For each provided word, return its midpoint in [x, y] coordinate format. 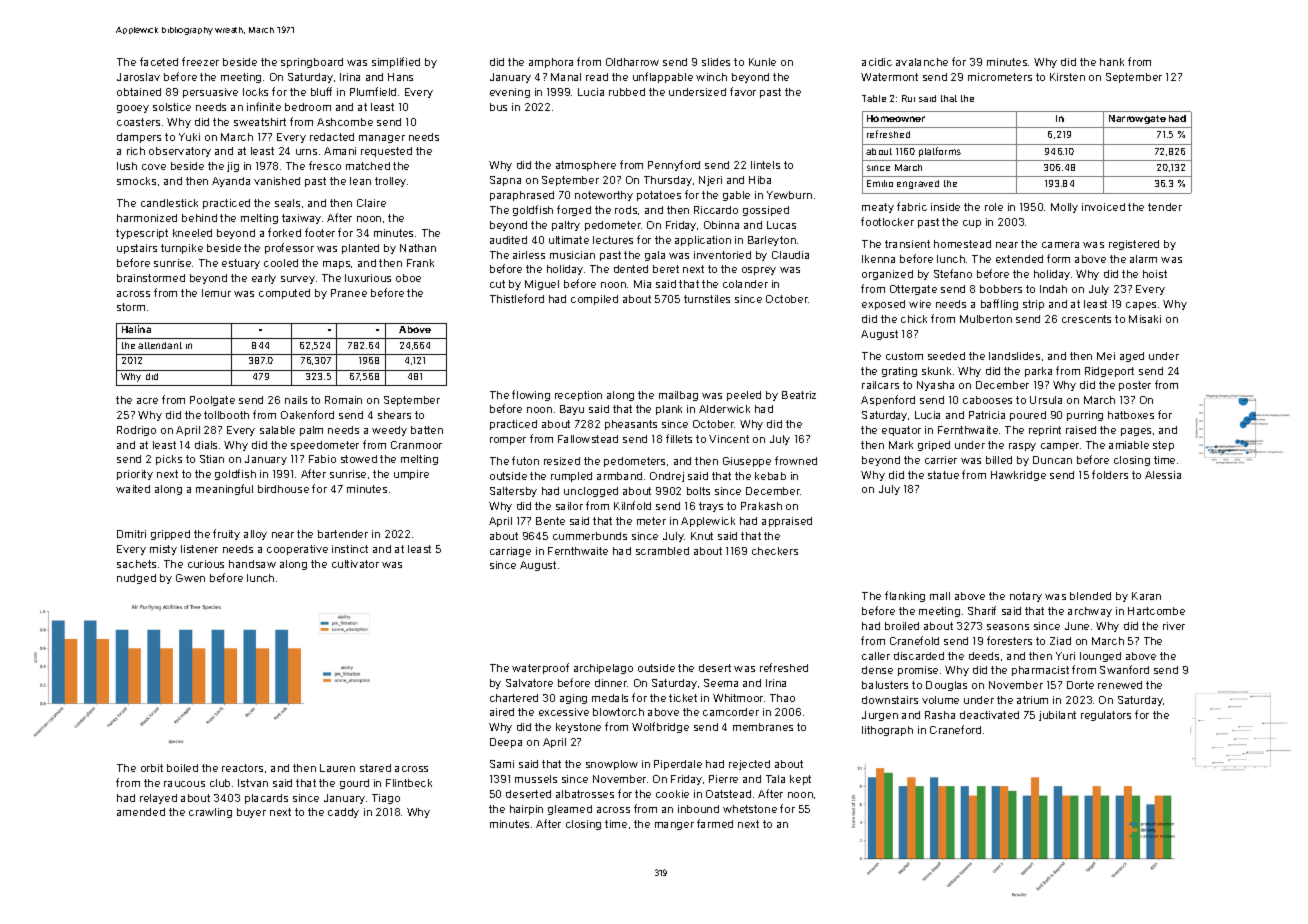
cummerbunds [590, 536]
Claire [371, 203]
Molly [1064, 208]
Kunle [762, 62]
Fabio [322, 459]
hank [1112, 62]
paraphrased [522, 196]
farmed [715, 823]
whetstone [750, 809]
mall [940, 596]
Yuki [189, 137]
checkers [775, 551]
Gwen [190, 578]
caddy [343, 813]
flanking [905, 596]
